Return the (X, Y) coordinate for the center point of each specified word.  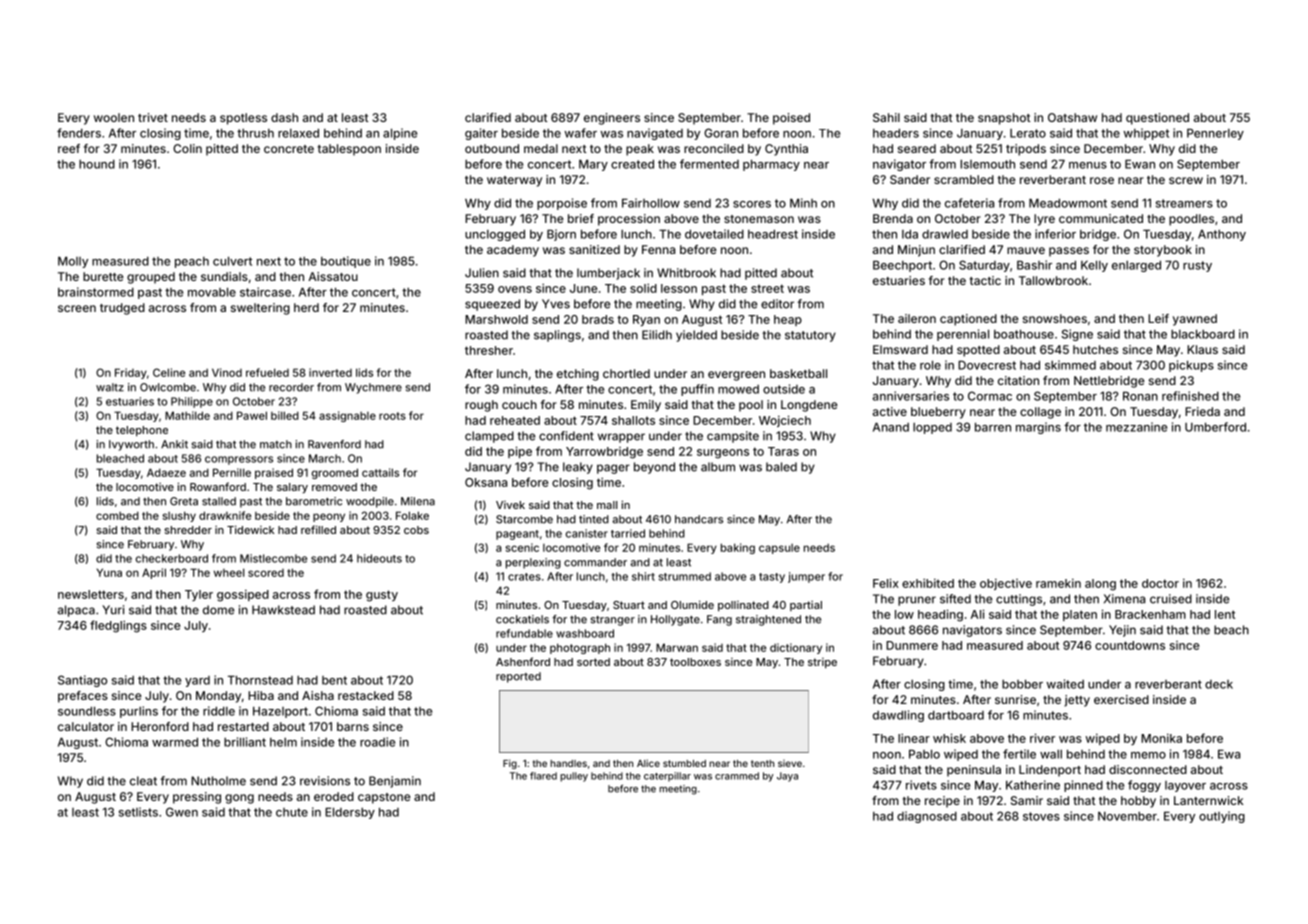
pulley (574, 777)
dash (284, 117)
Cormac (990, 396)
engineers (612, 119)
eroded (334, 796)
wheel (229, 572)
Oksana (486, 482)
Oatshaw (1072, 117)
